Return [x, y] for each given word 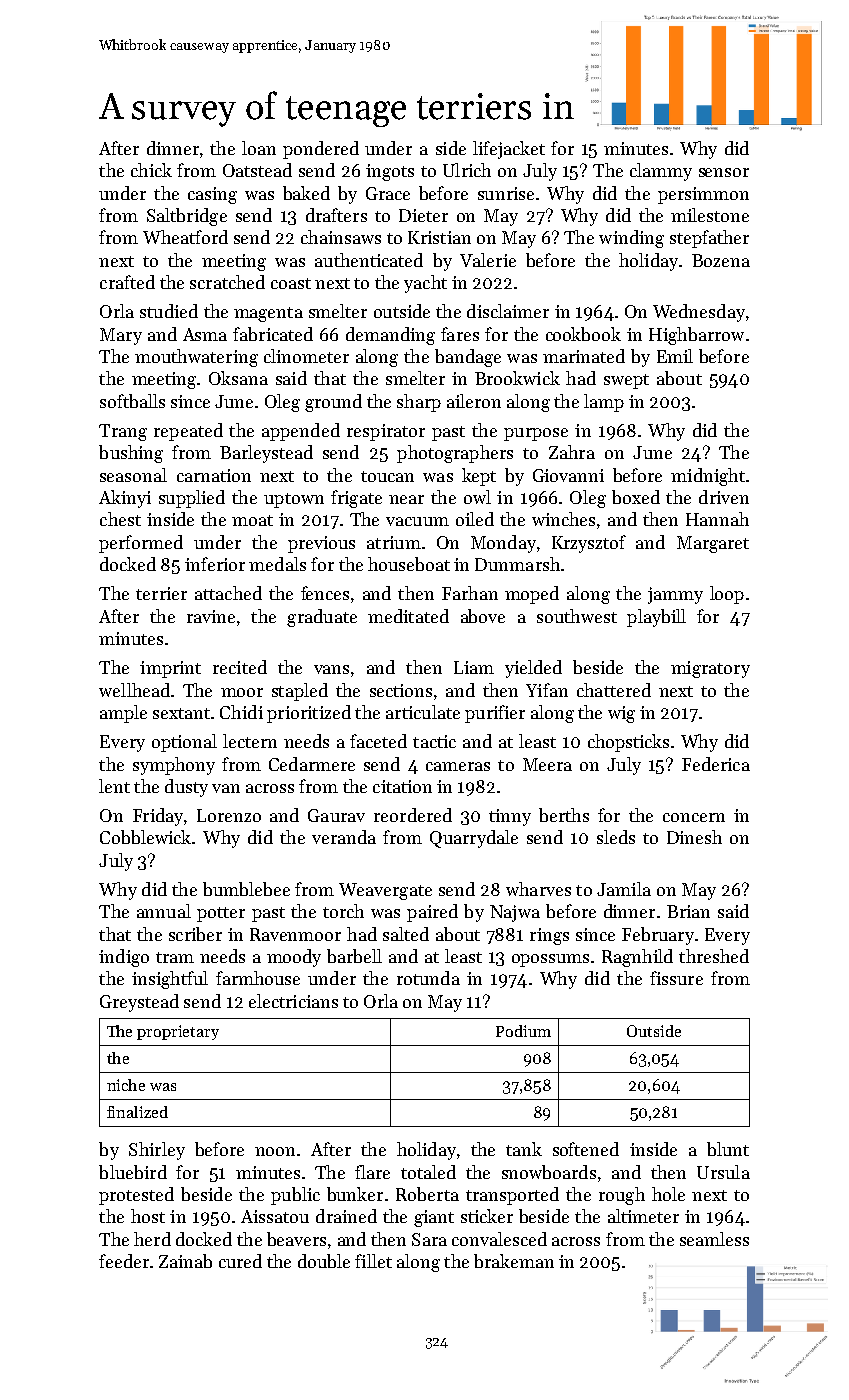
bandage [468, 358]
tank [524, 1149]
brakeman [514, 1261]
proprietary [178, 1032]
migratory [710, 669]
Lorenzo [229, 815]
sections [401, 690]
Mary [121, 336]
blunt [728, 1149]
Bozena [721, 260]
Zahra [572, 452]
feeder [124, 1261]
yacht [425, 284]
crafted [127, 282]
